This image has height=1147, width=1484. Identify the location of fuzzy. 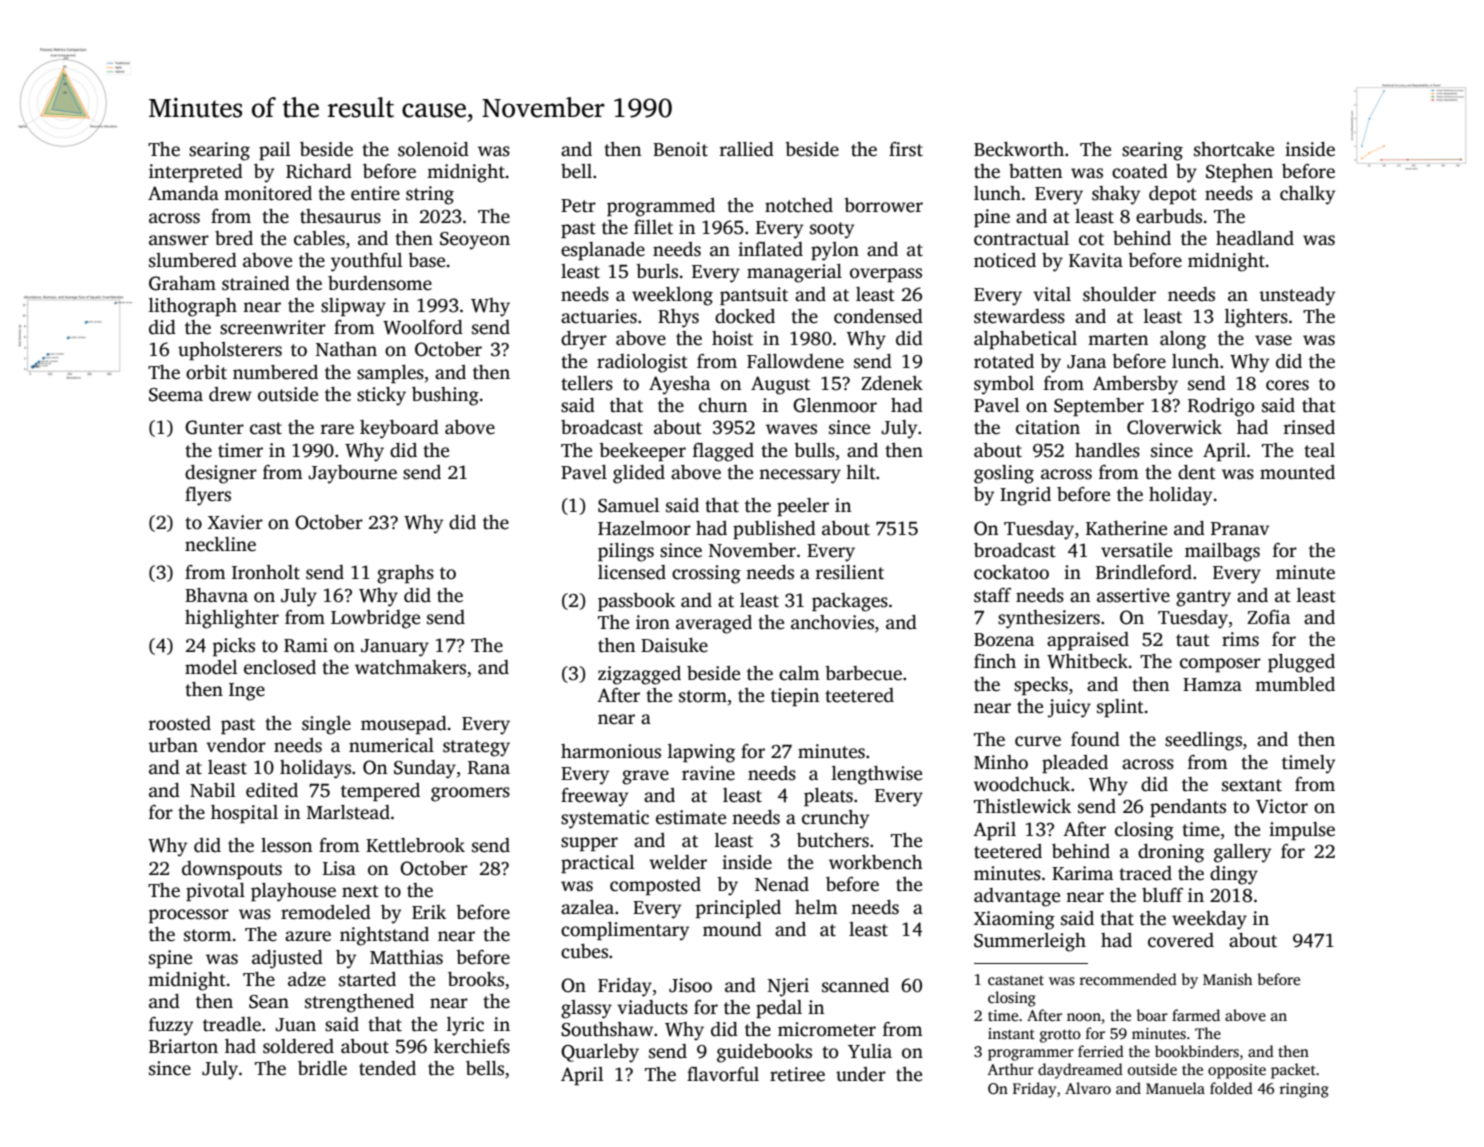
(171, 1026).
